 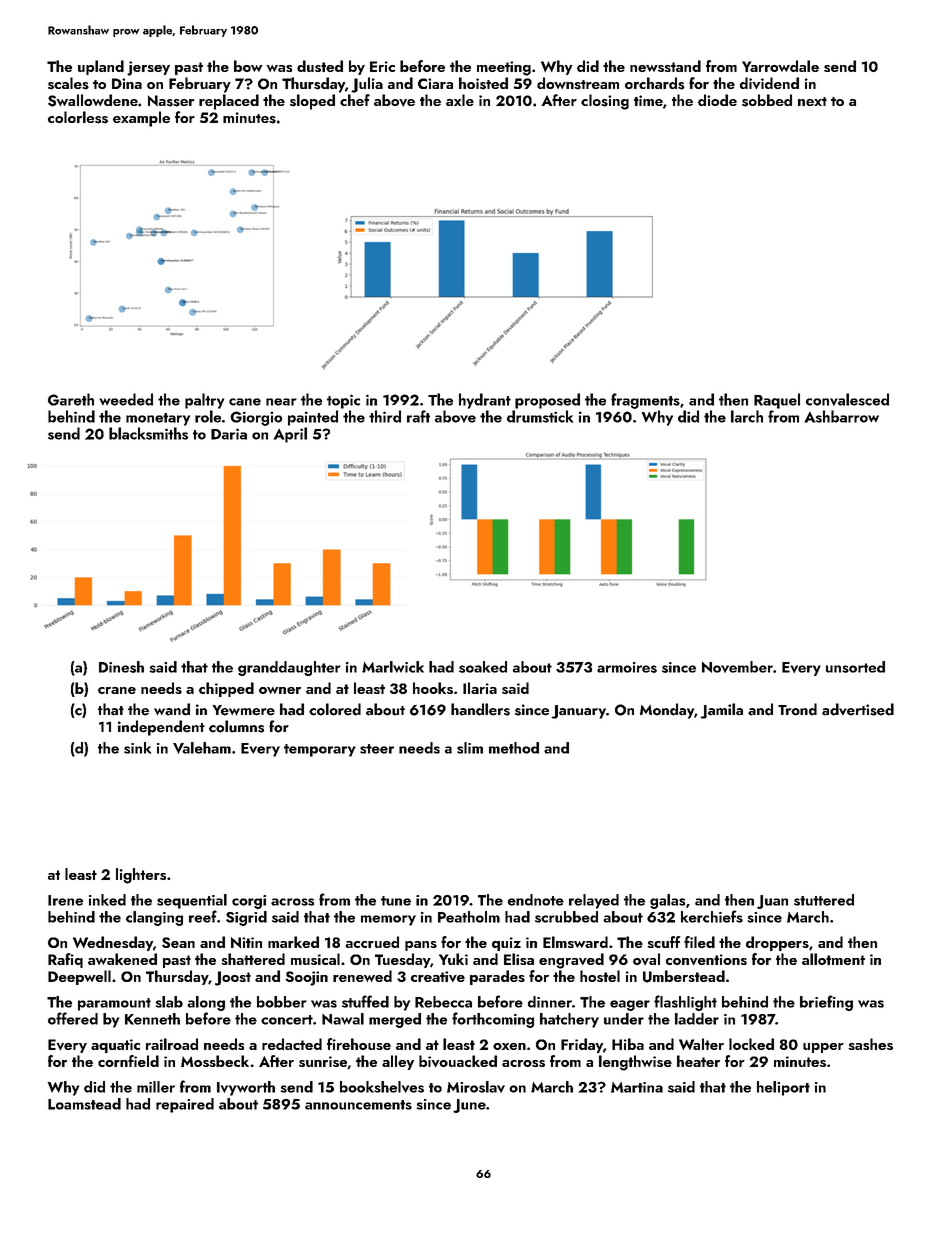 I want to click on unsorted, so click(x=855, y=667).
